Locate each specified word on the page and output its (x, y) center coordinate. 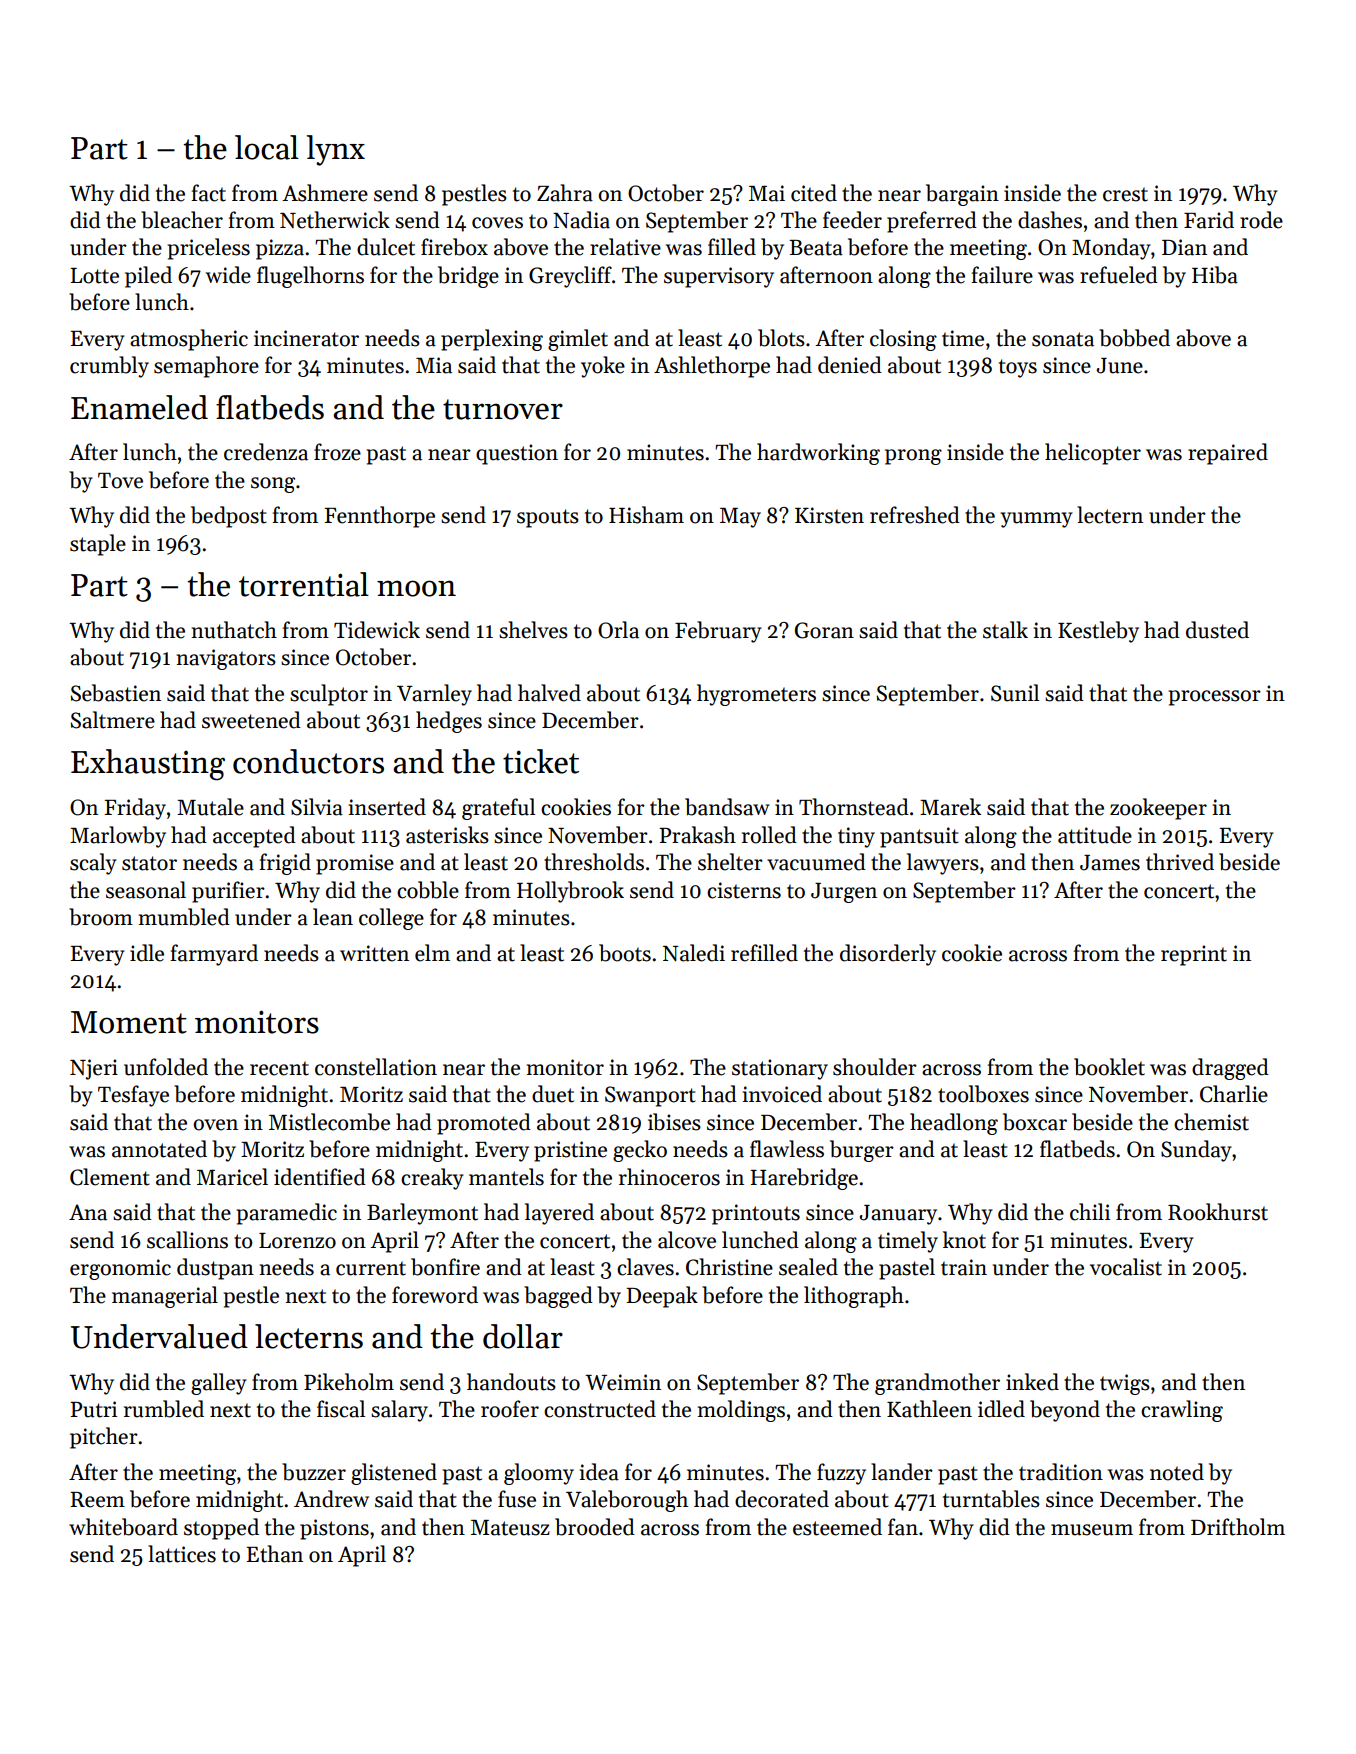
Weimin (623, 1382)
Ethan (275, 1554)
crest (1125, 194)
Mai (767, 193)
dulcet (386, 247)
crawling (1182, 1411)
